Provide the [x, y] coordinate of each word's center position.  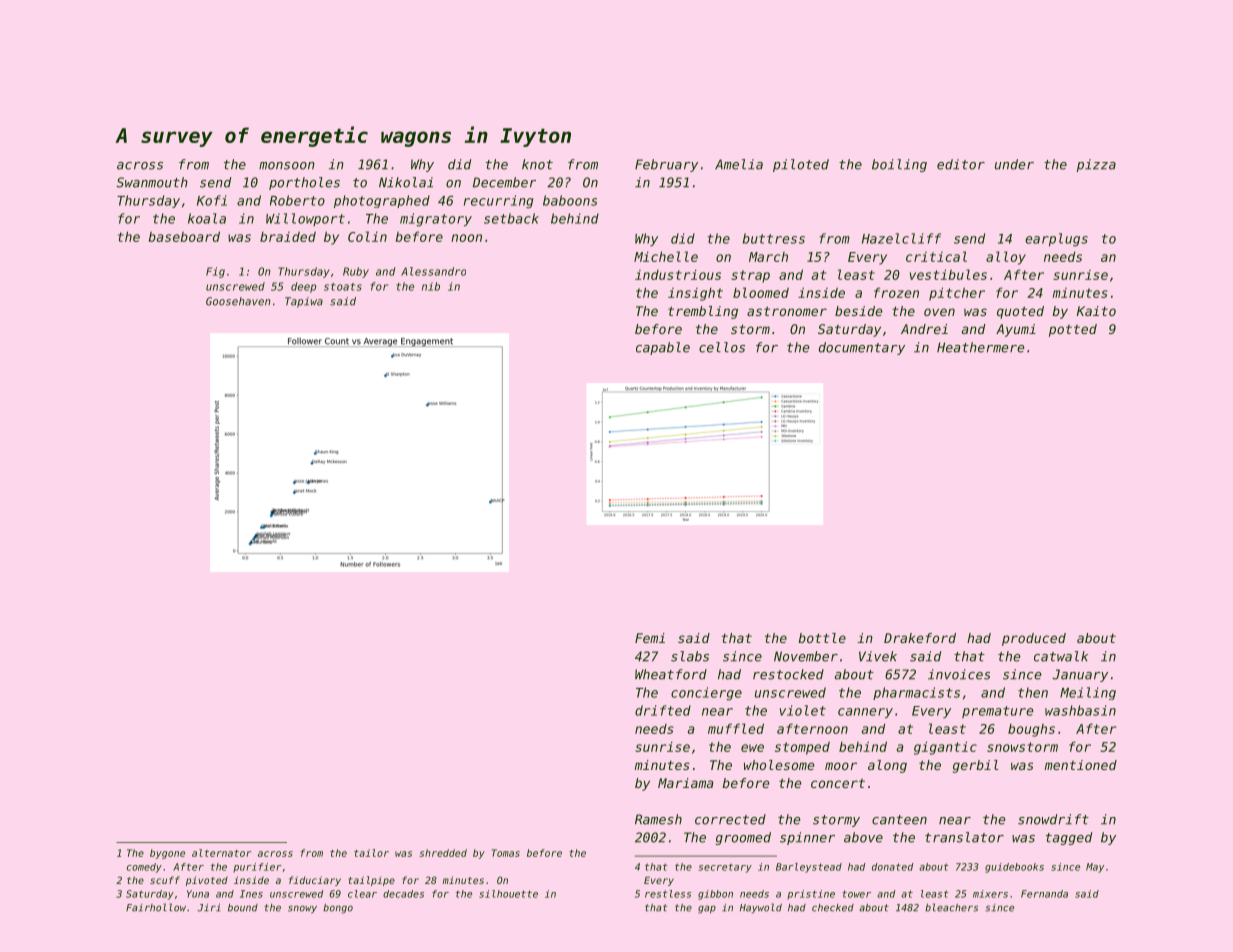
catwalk [1061, 656]
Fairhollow [156, 907]
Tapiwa [304, 302]
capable [663, 348]
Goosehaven [238, 301]
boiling [899, 165]
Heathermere [980, 347]
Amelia [739, 164]
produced [1034, 639]
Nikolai [406, 182]
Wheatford [671, 674]
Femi [650, 638]
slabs [690, 656]
